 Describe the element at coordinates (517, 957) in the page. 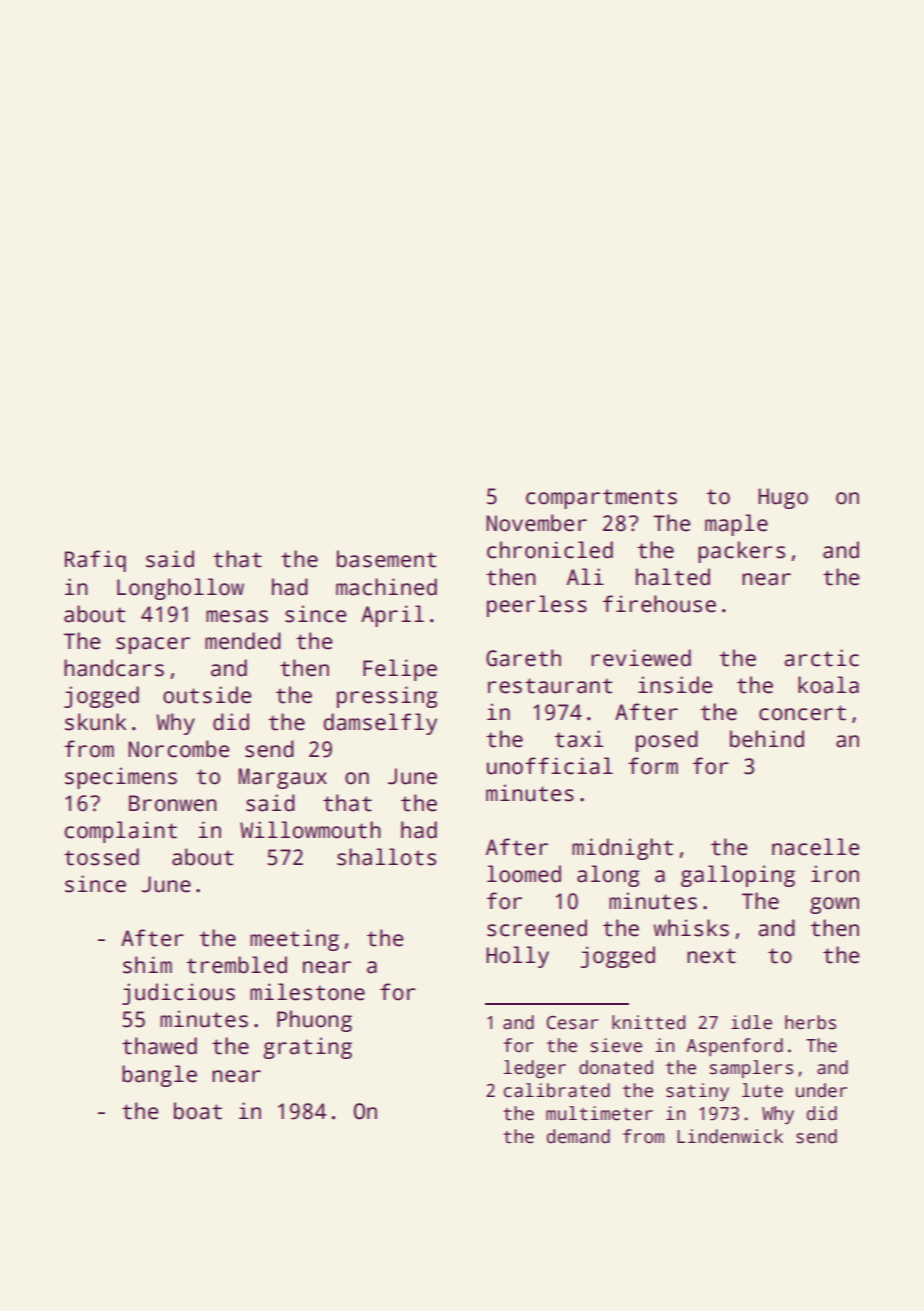

I see `Holly` at that location.
